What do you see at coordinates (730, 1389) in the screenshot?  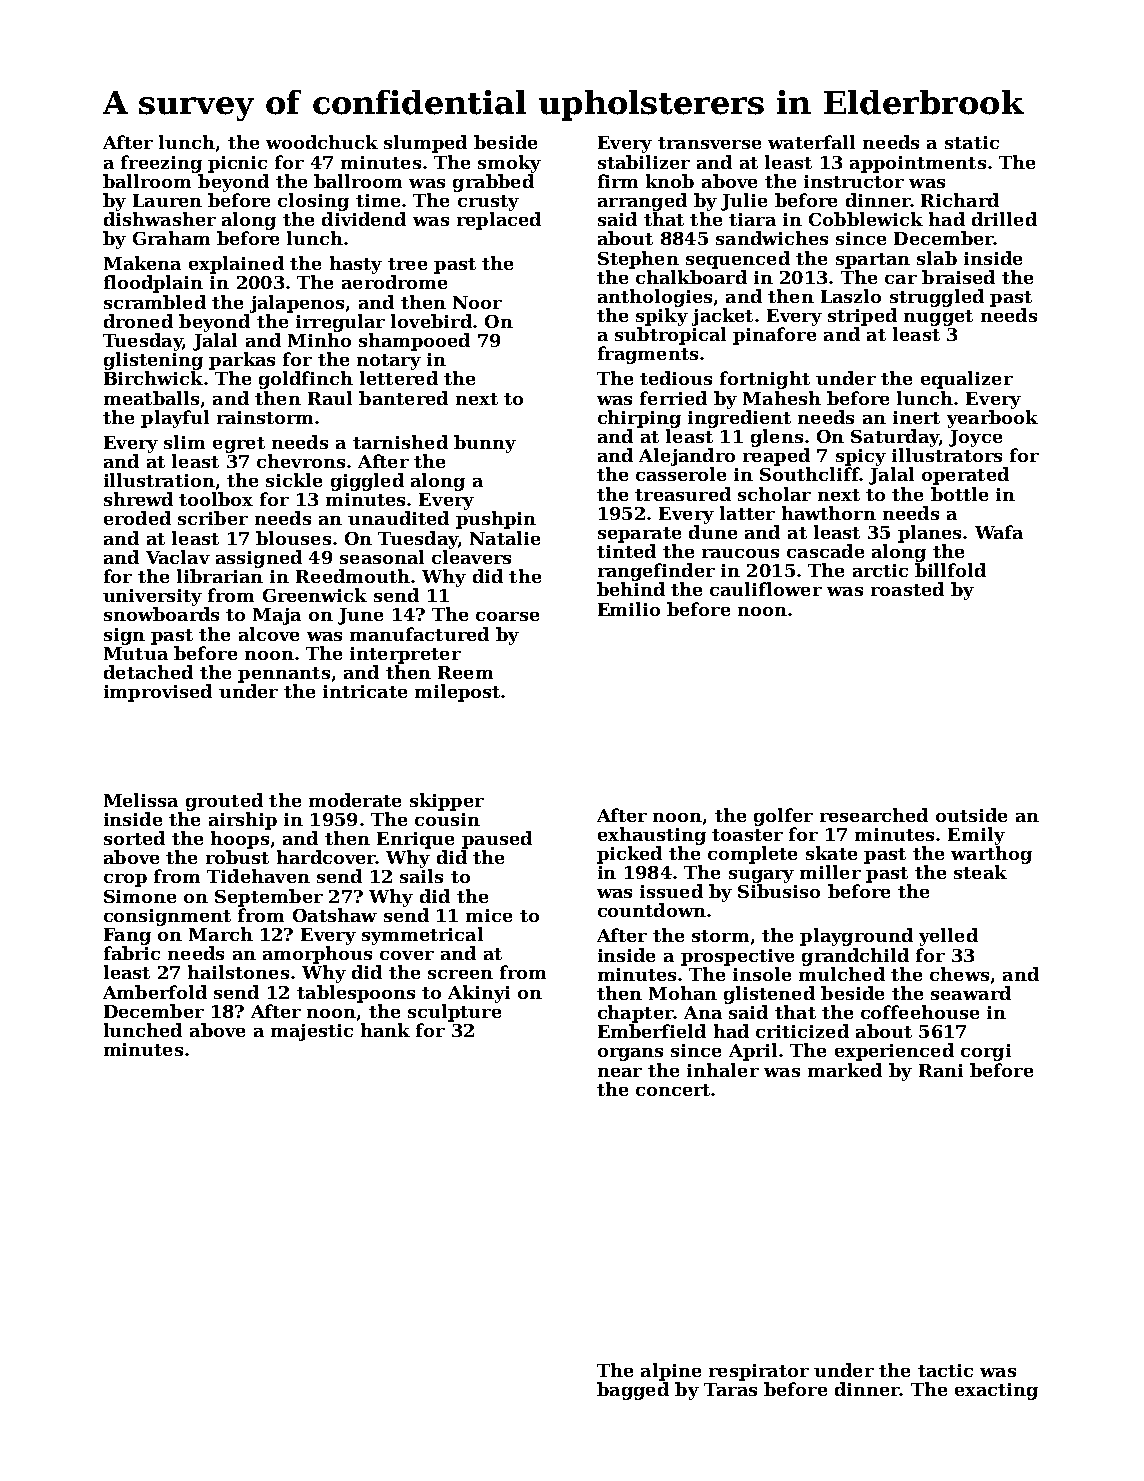 I see `Taras` at bounding box center [730, 1389].
